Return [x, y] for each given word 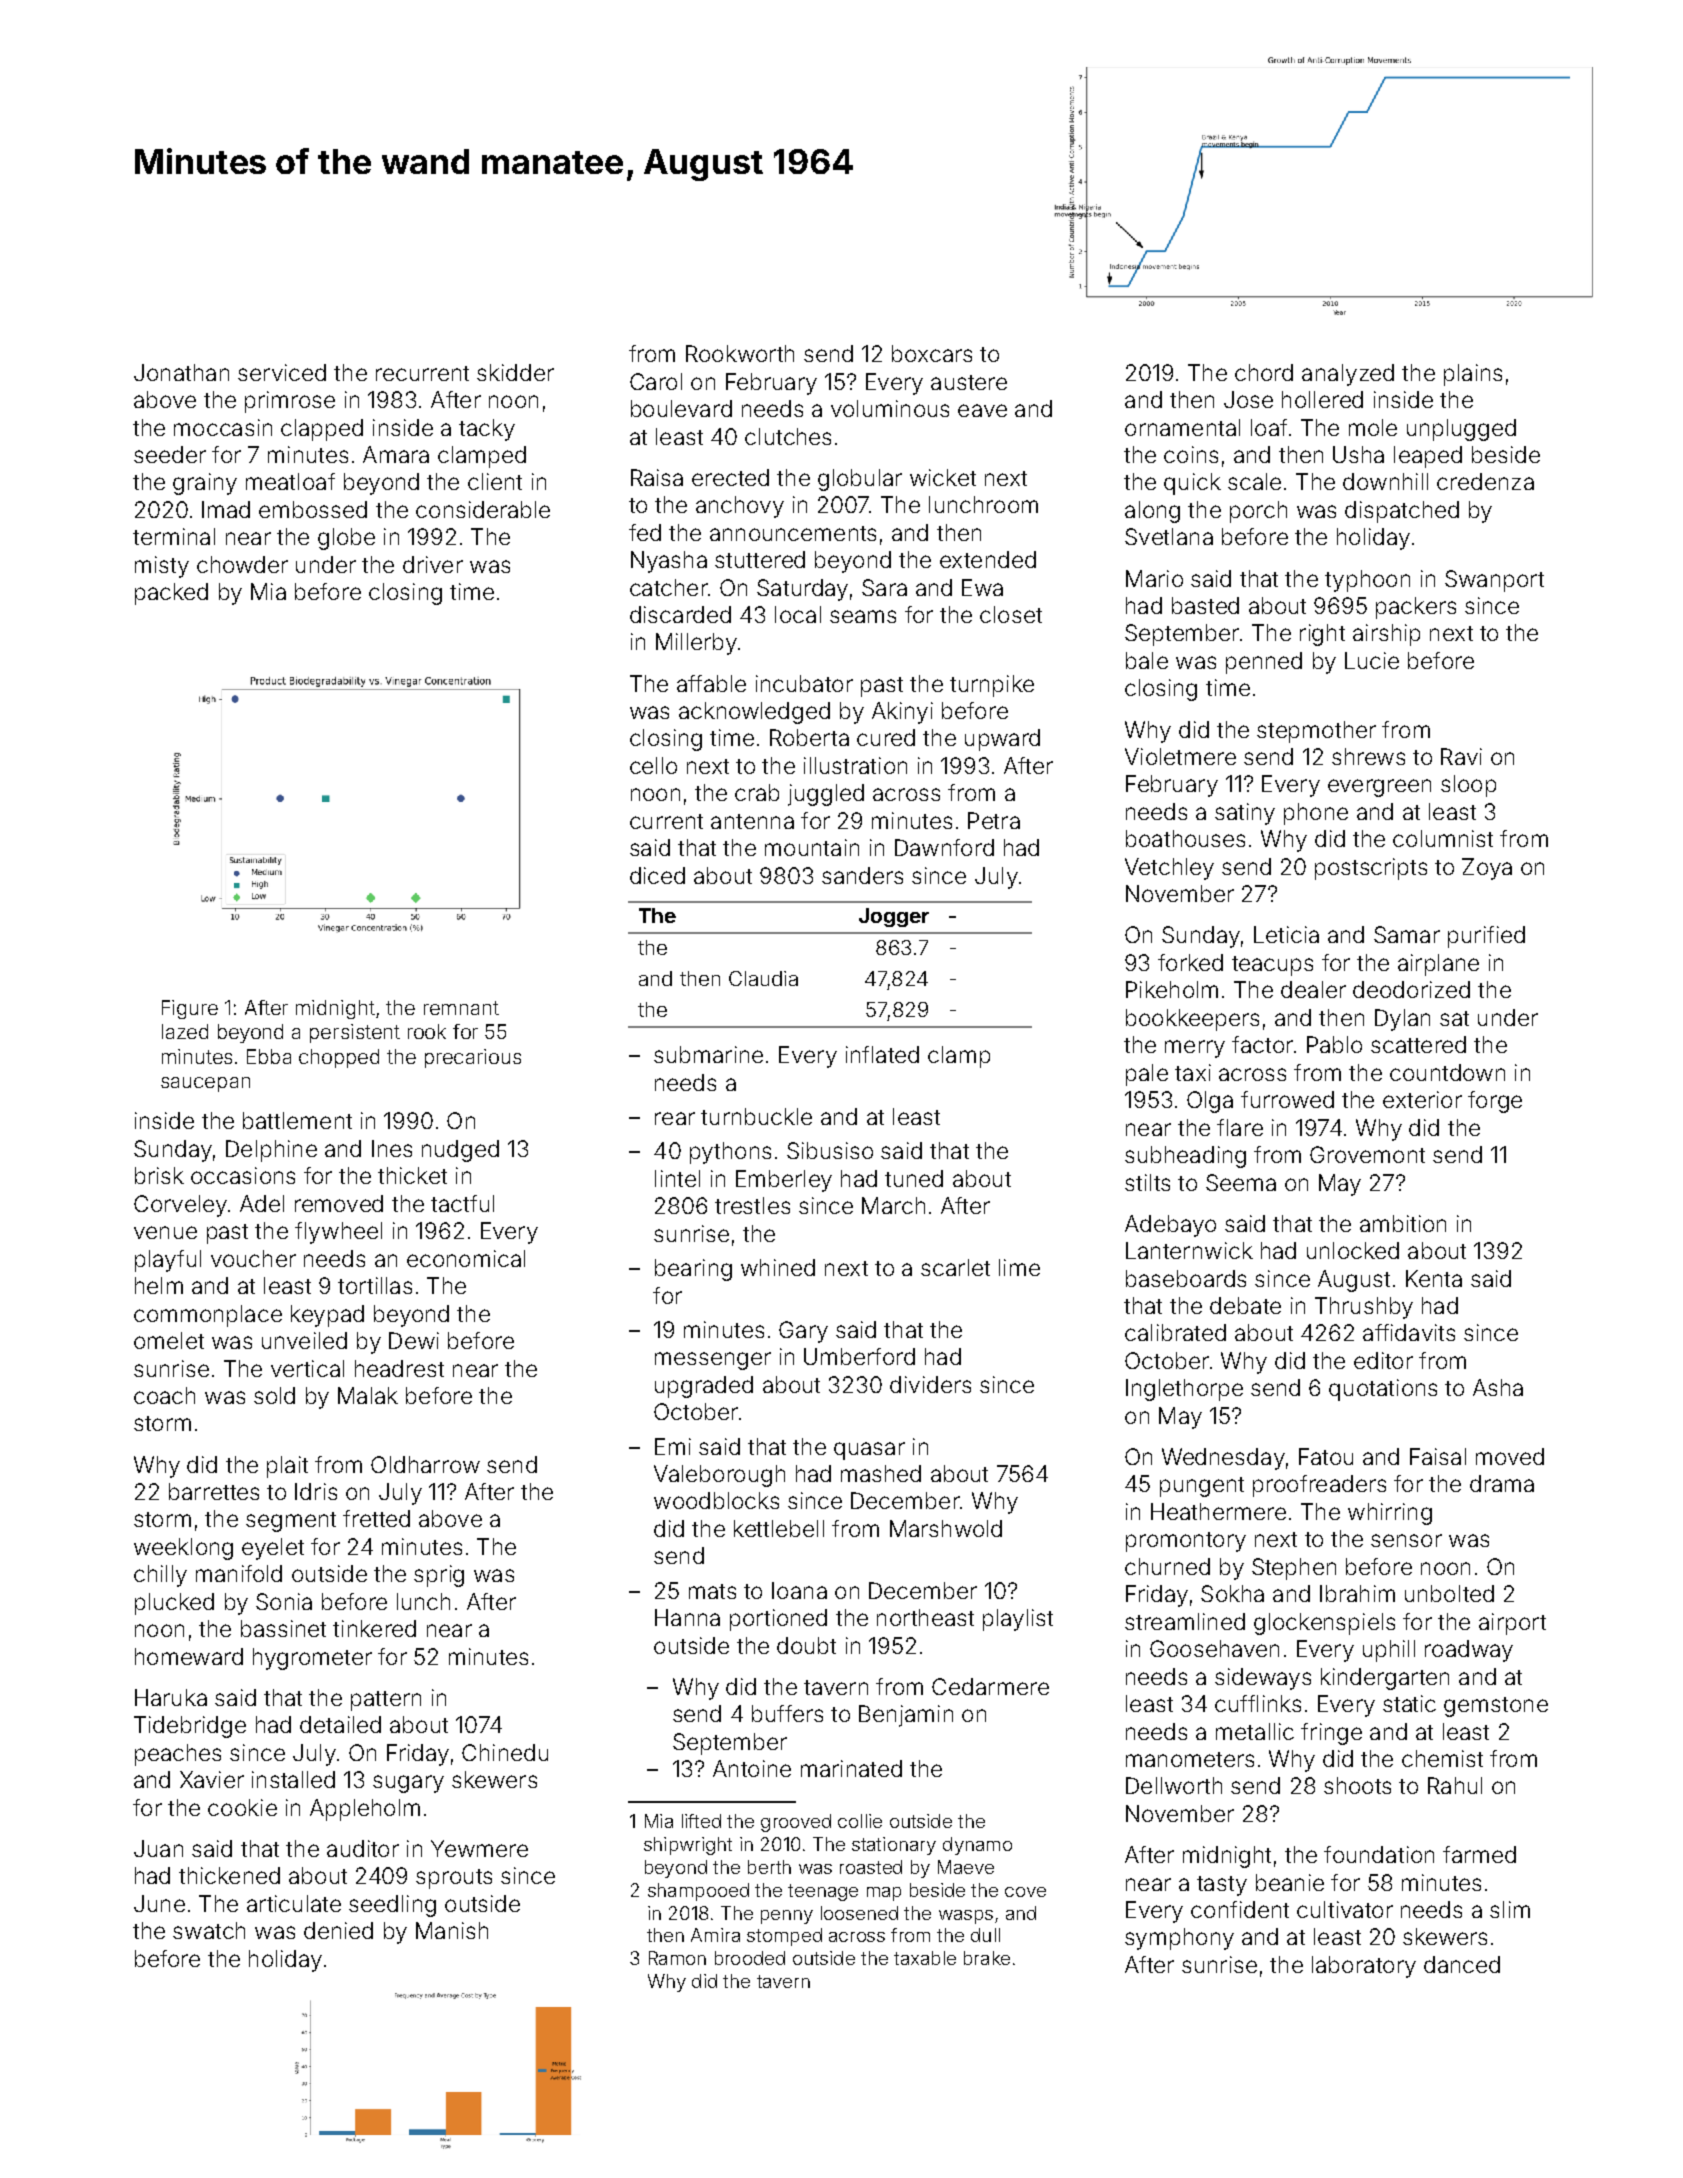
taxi [1193, 1072]
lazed [185, 1031]
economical [466, 1258]
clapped [322, 430]
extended [988, 559]
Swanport [1494, 581]
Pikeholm [1172, 989]
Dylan [1402, 1020]
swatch [209, 1930]
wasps [966, 1917]
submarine [708, 1054]
